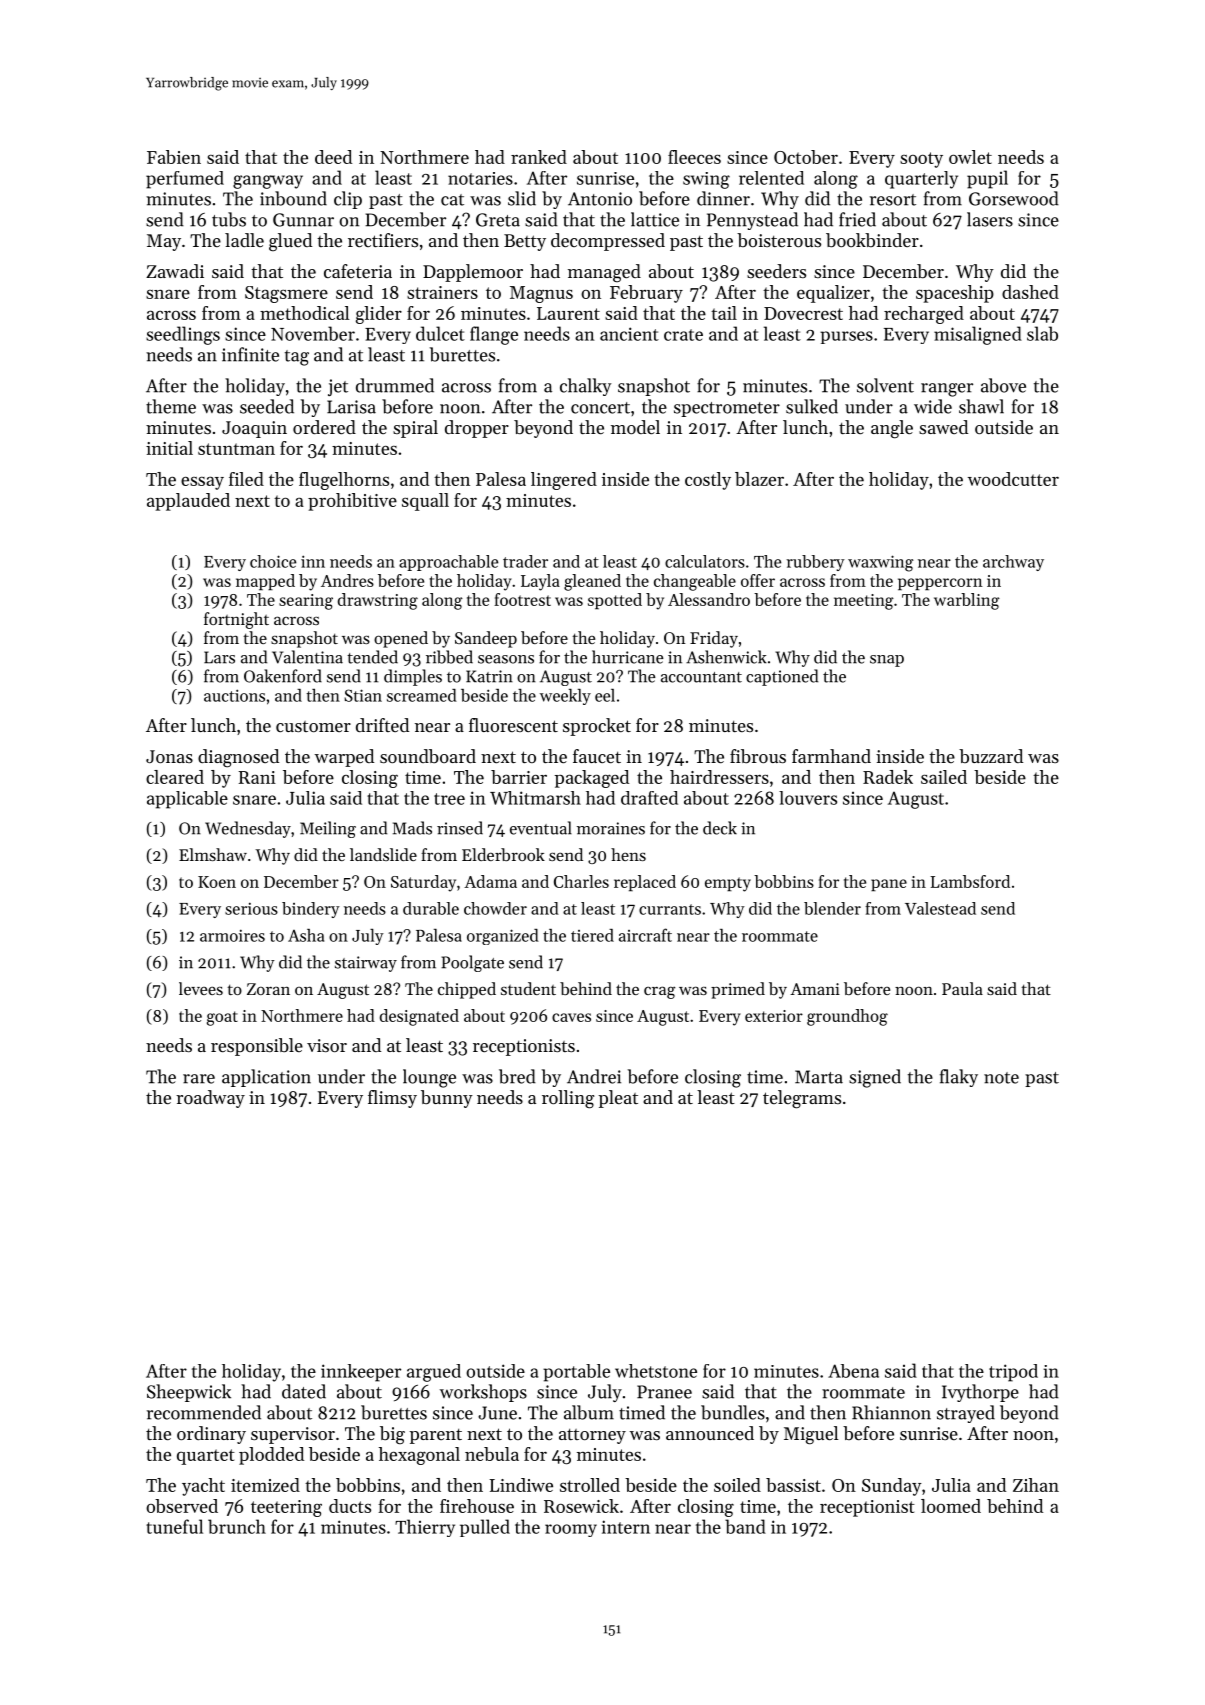 The width and height of the screenshot is (1205, 1705). I want to click on dashed, so click(1030, 292).
